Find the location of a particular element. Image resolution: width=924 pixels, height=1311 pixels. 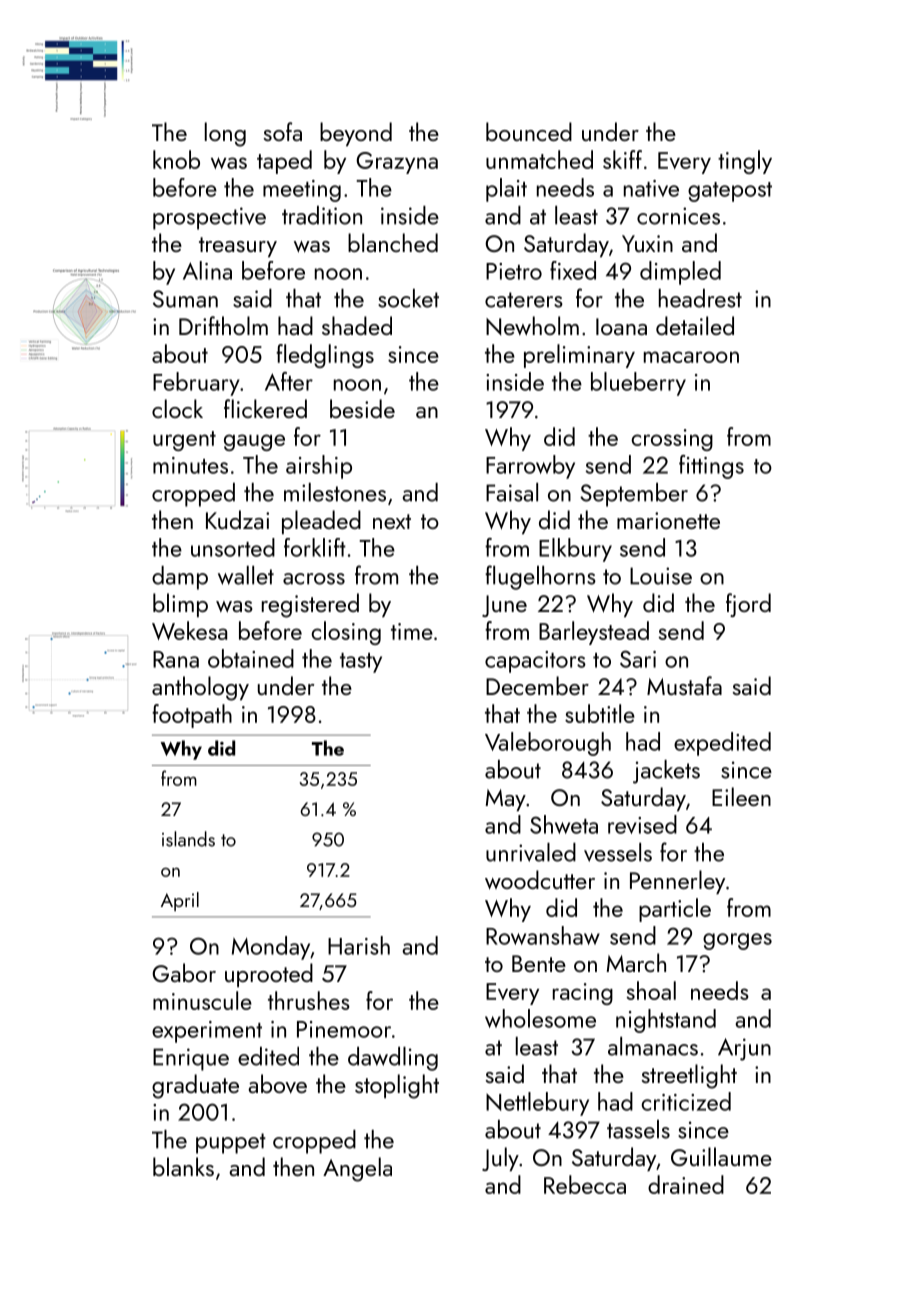

native is located at coordinates (651, 188).
